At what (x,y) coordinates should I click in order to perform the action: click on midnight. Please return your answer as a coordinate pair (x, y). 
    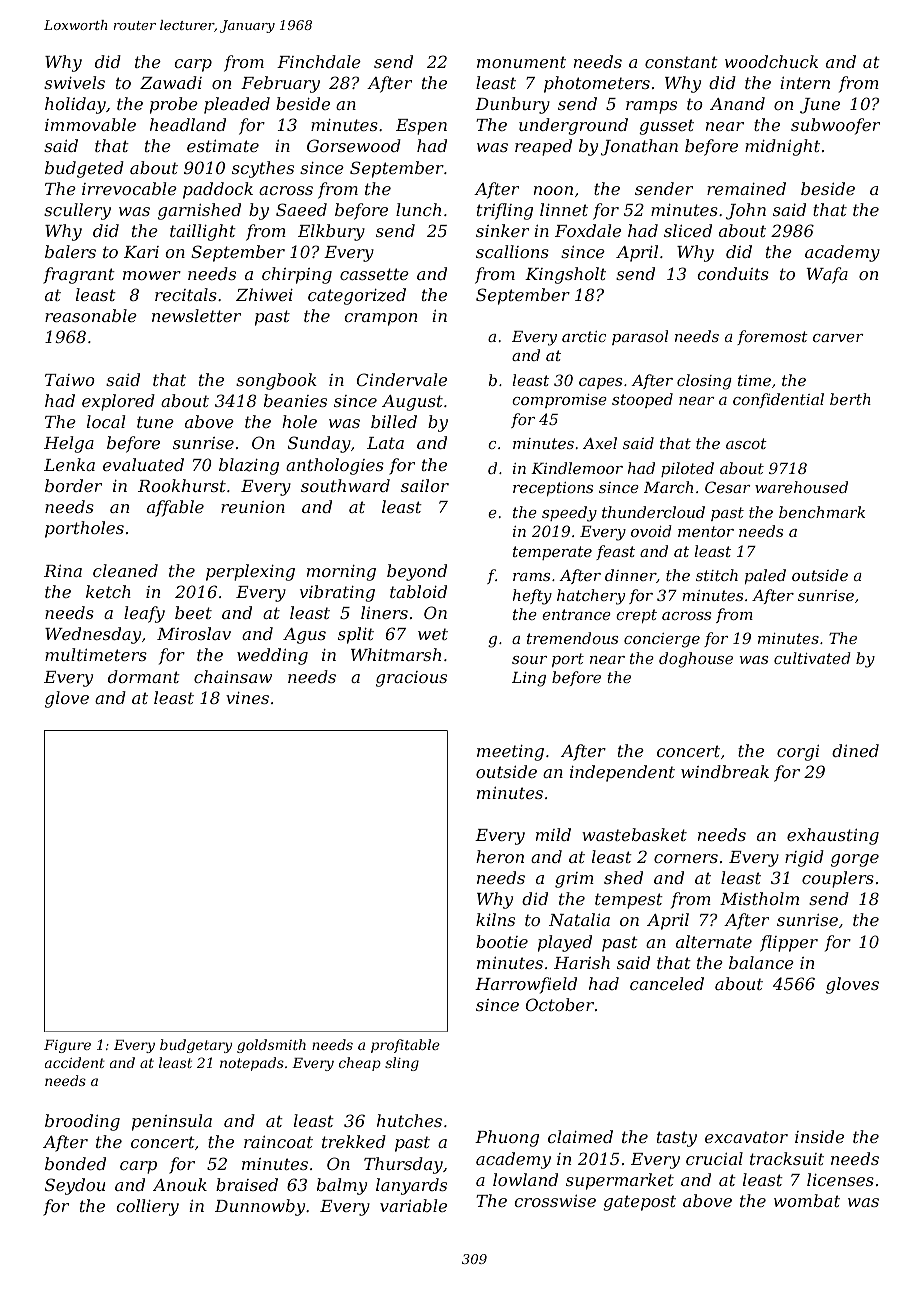
    Looking at the image, I should click on (782, 147).
